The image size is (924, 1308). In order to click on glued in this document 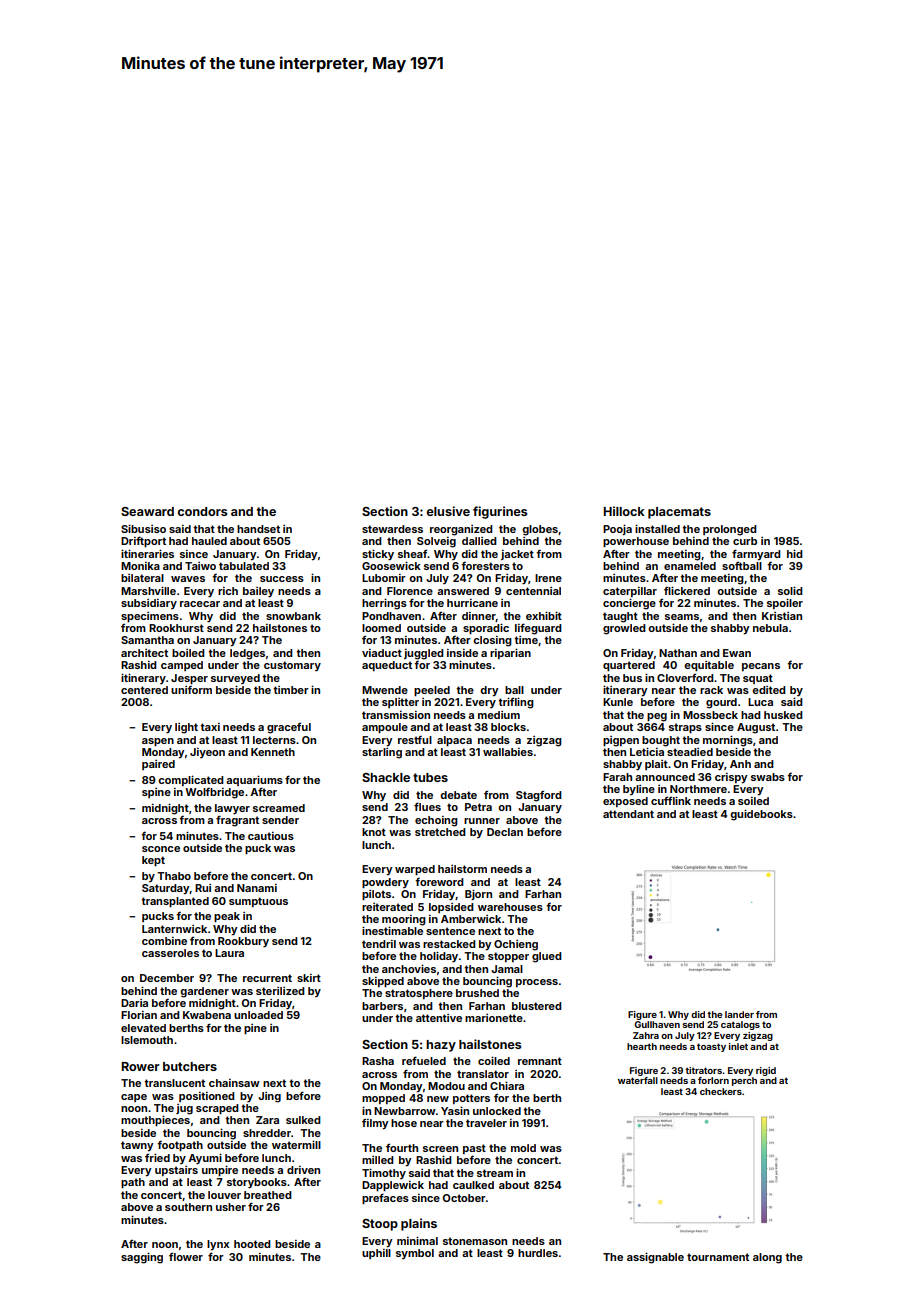, I will do `click(547, 957)`.
